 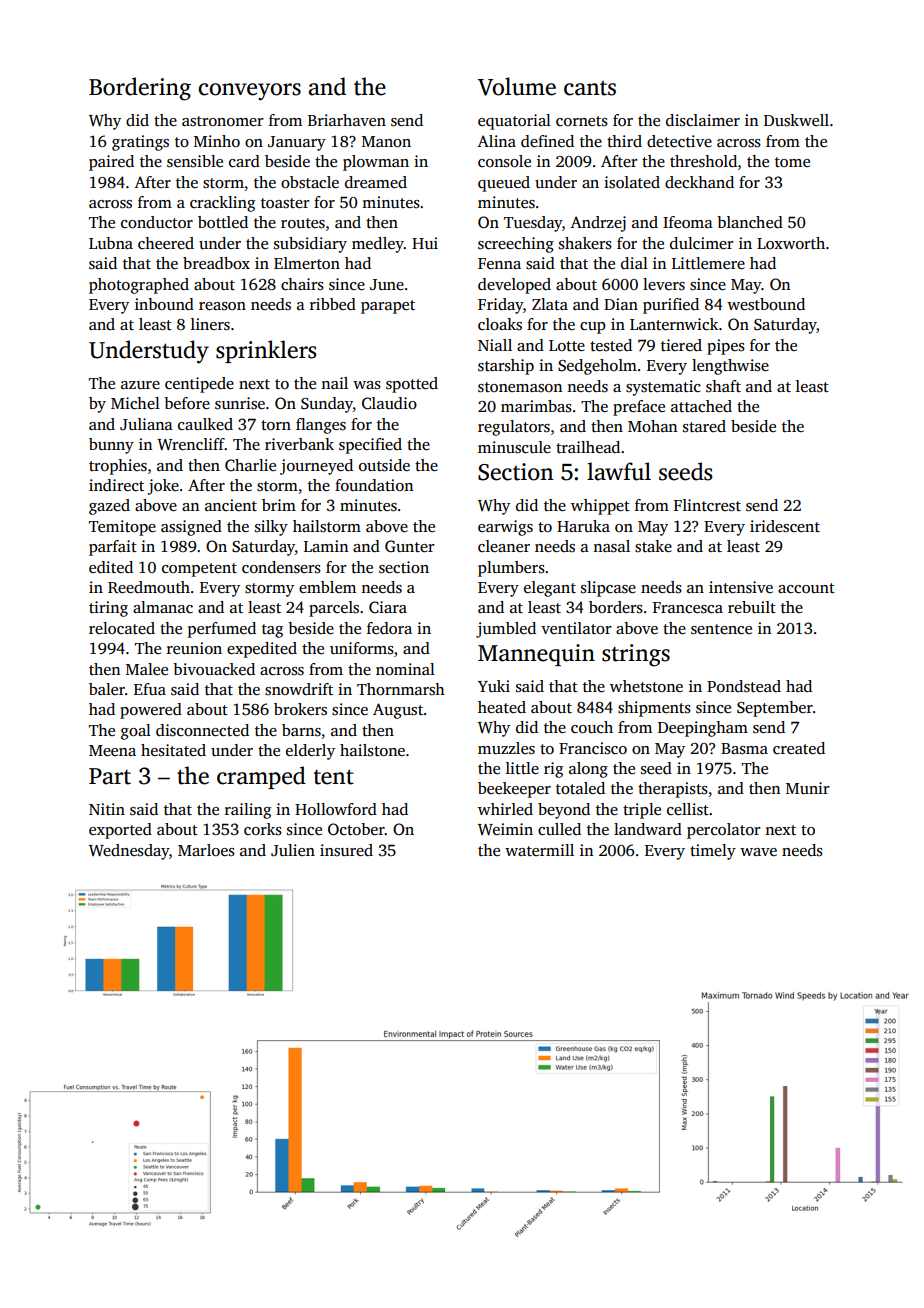 I want to click on cup, so click(x=593, y=328).
